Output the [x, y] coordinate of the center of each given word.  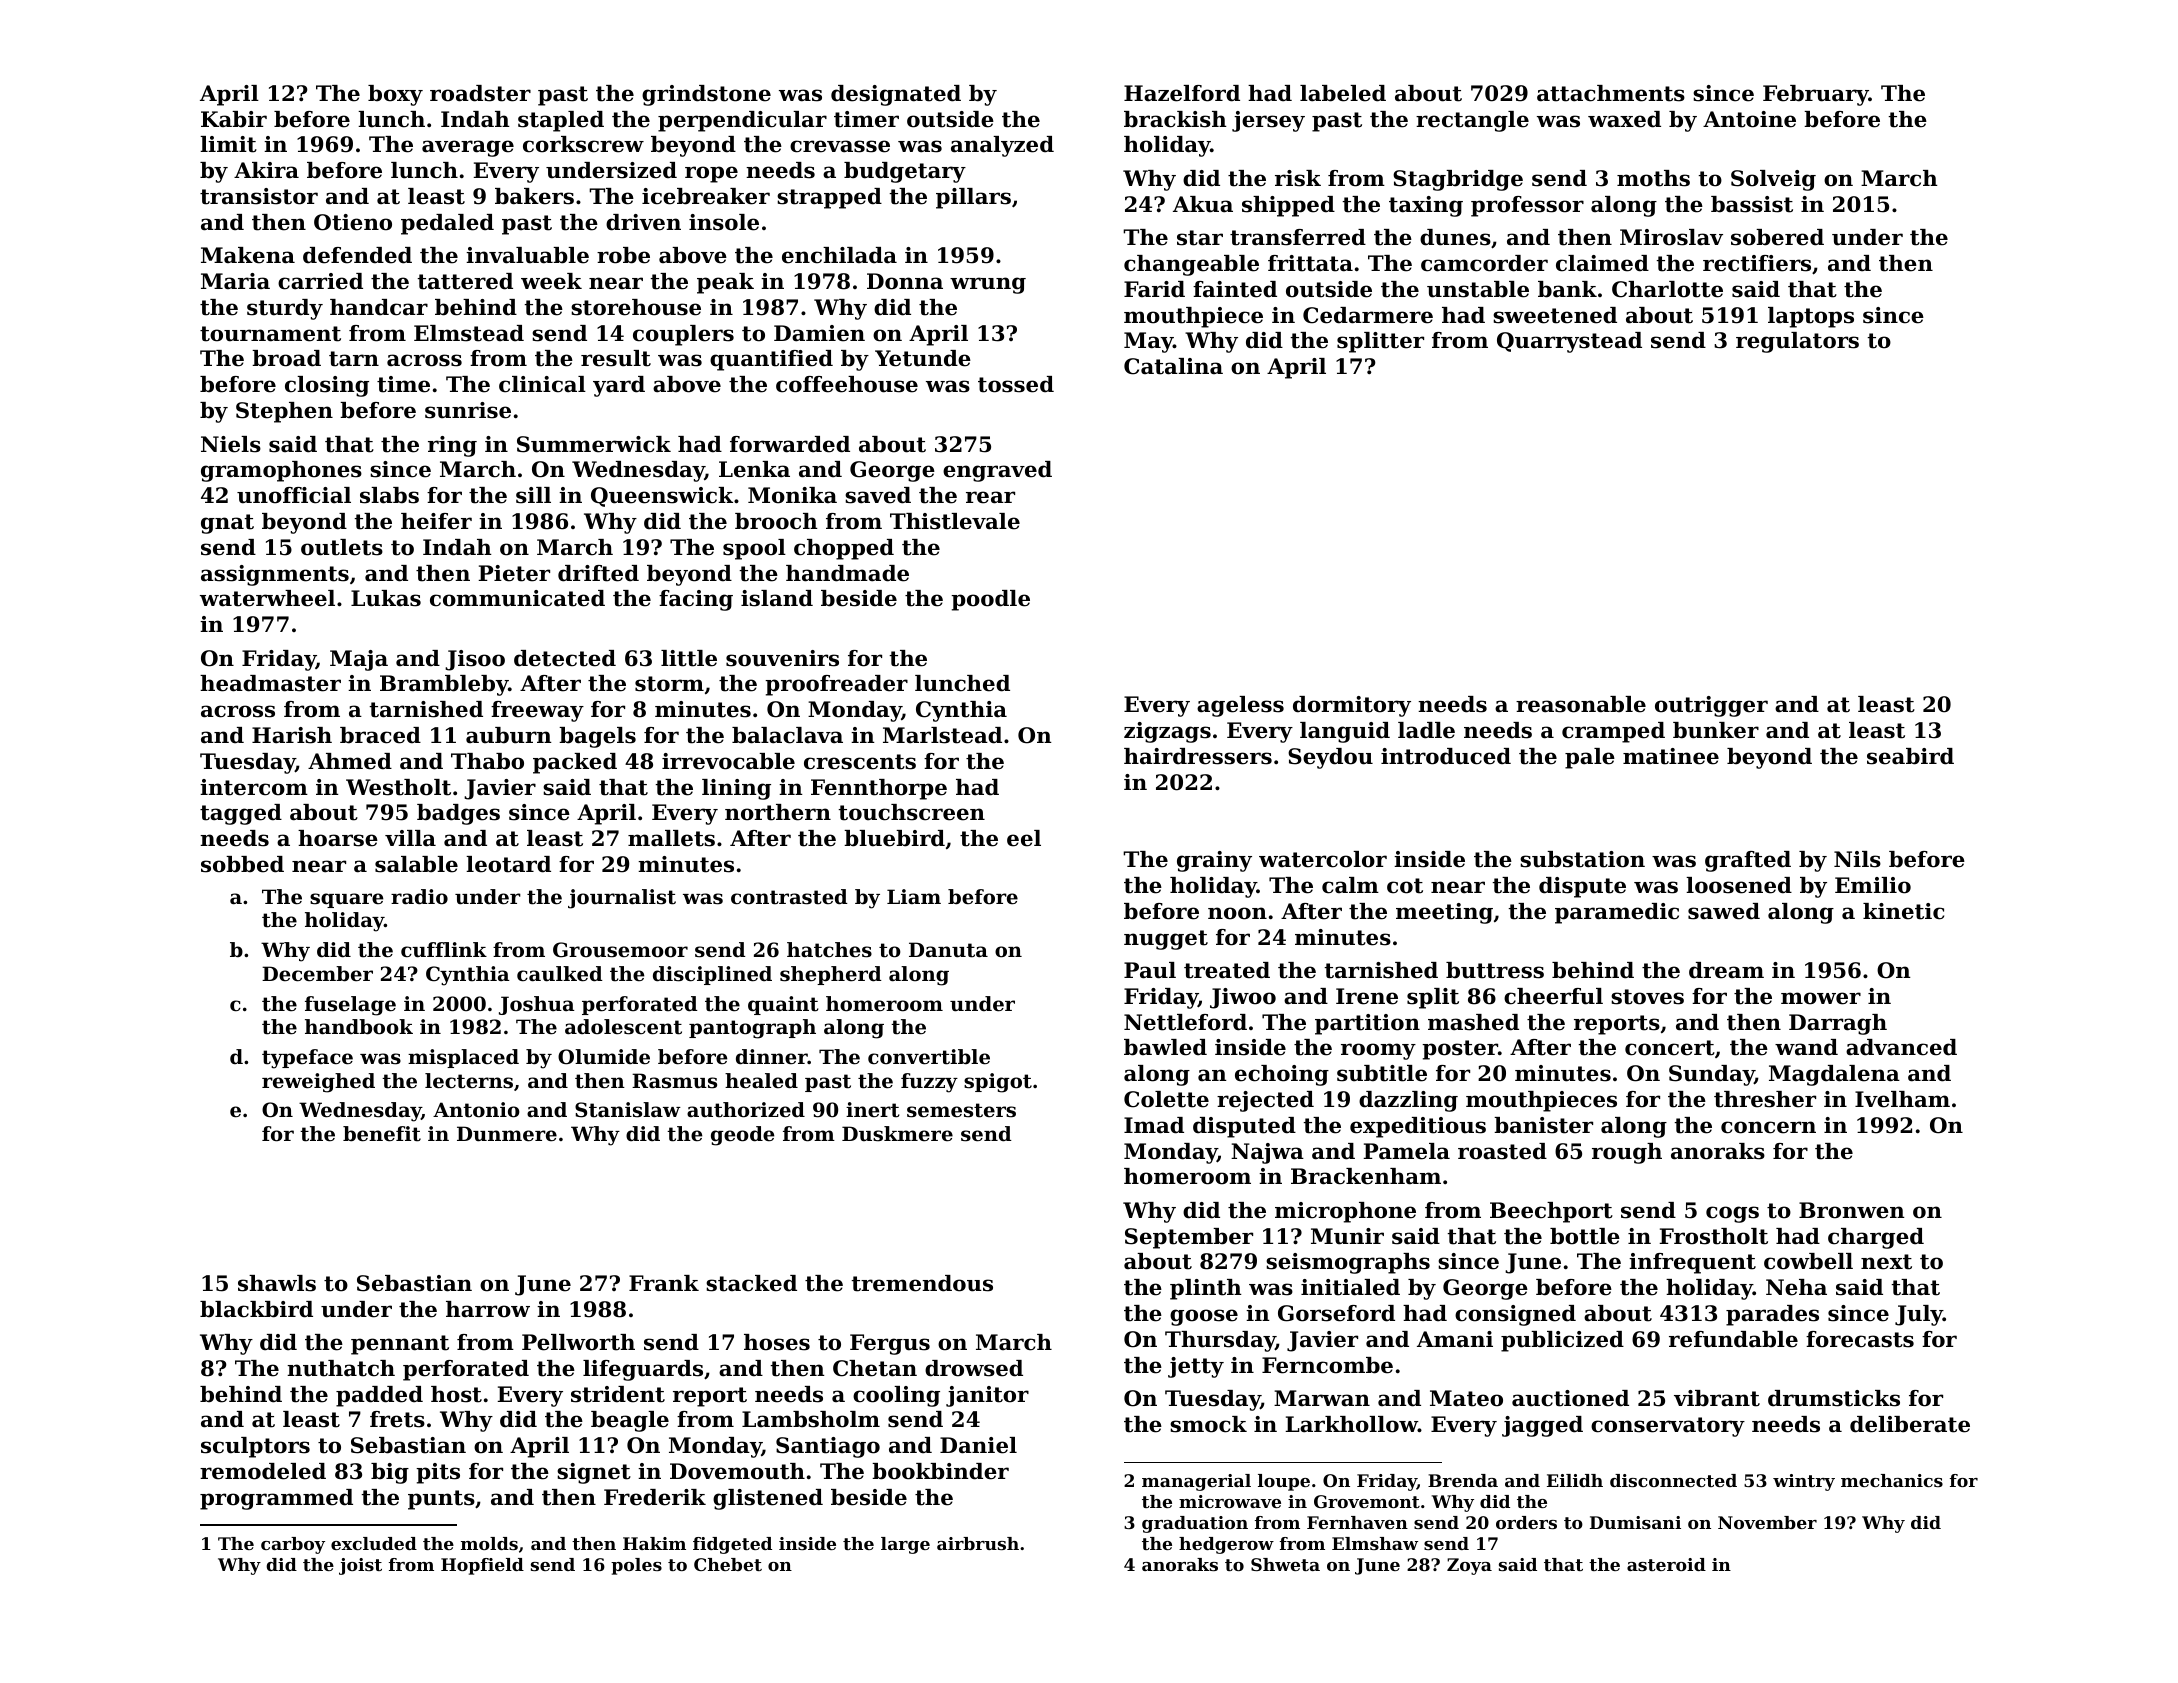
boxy [395, 95]
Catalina [1173, 366]
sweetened [1555, 315]
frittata [1310, 263]
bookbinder [940, 1471]
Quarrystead [1569, 342]
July [1919, 1315]
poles [636, 1566]
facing [696, 600]
